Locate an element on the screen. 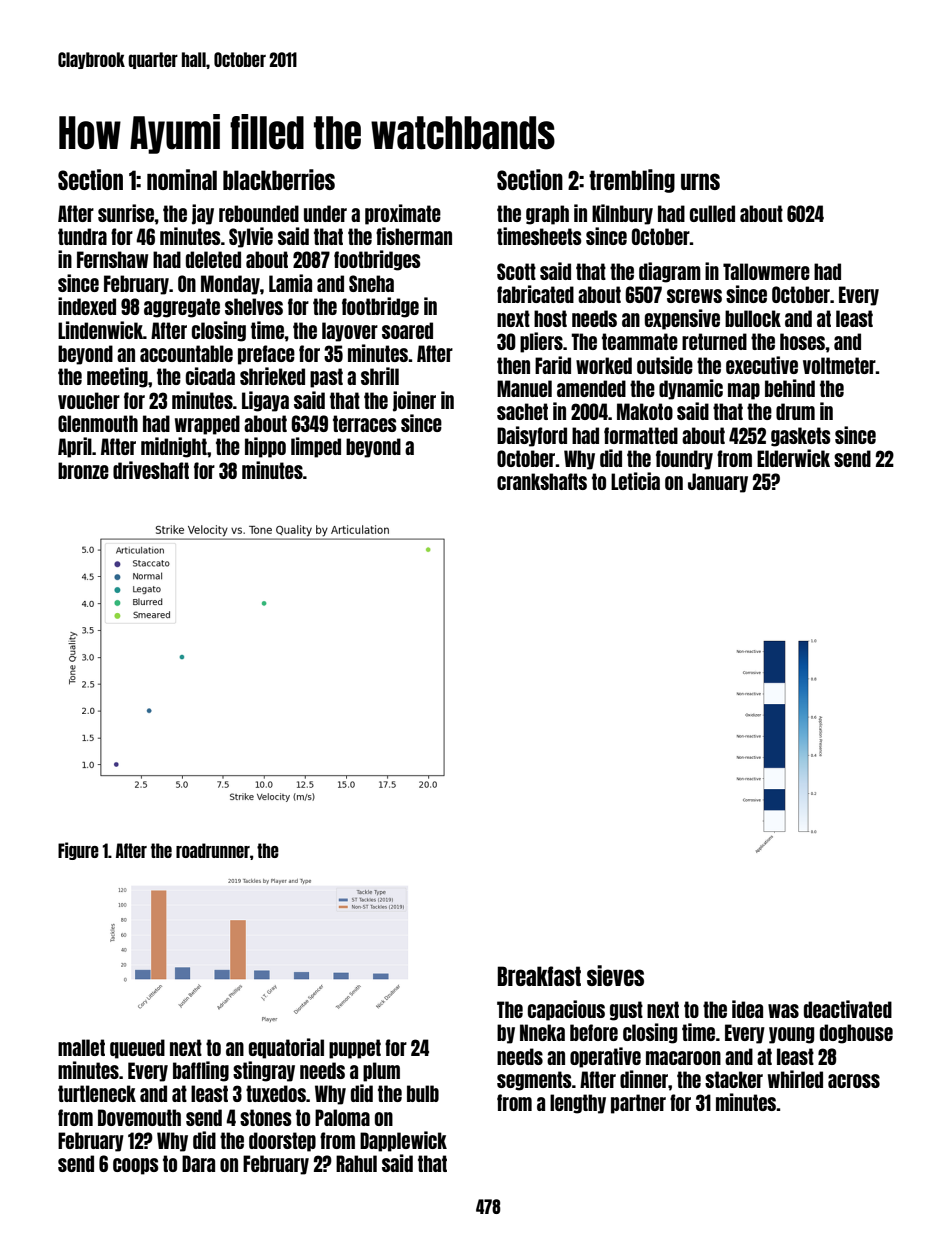 This screenshot has width=952, height=1233. Dovemouth is located at coordinates (139, 1117).
